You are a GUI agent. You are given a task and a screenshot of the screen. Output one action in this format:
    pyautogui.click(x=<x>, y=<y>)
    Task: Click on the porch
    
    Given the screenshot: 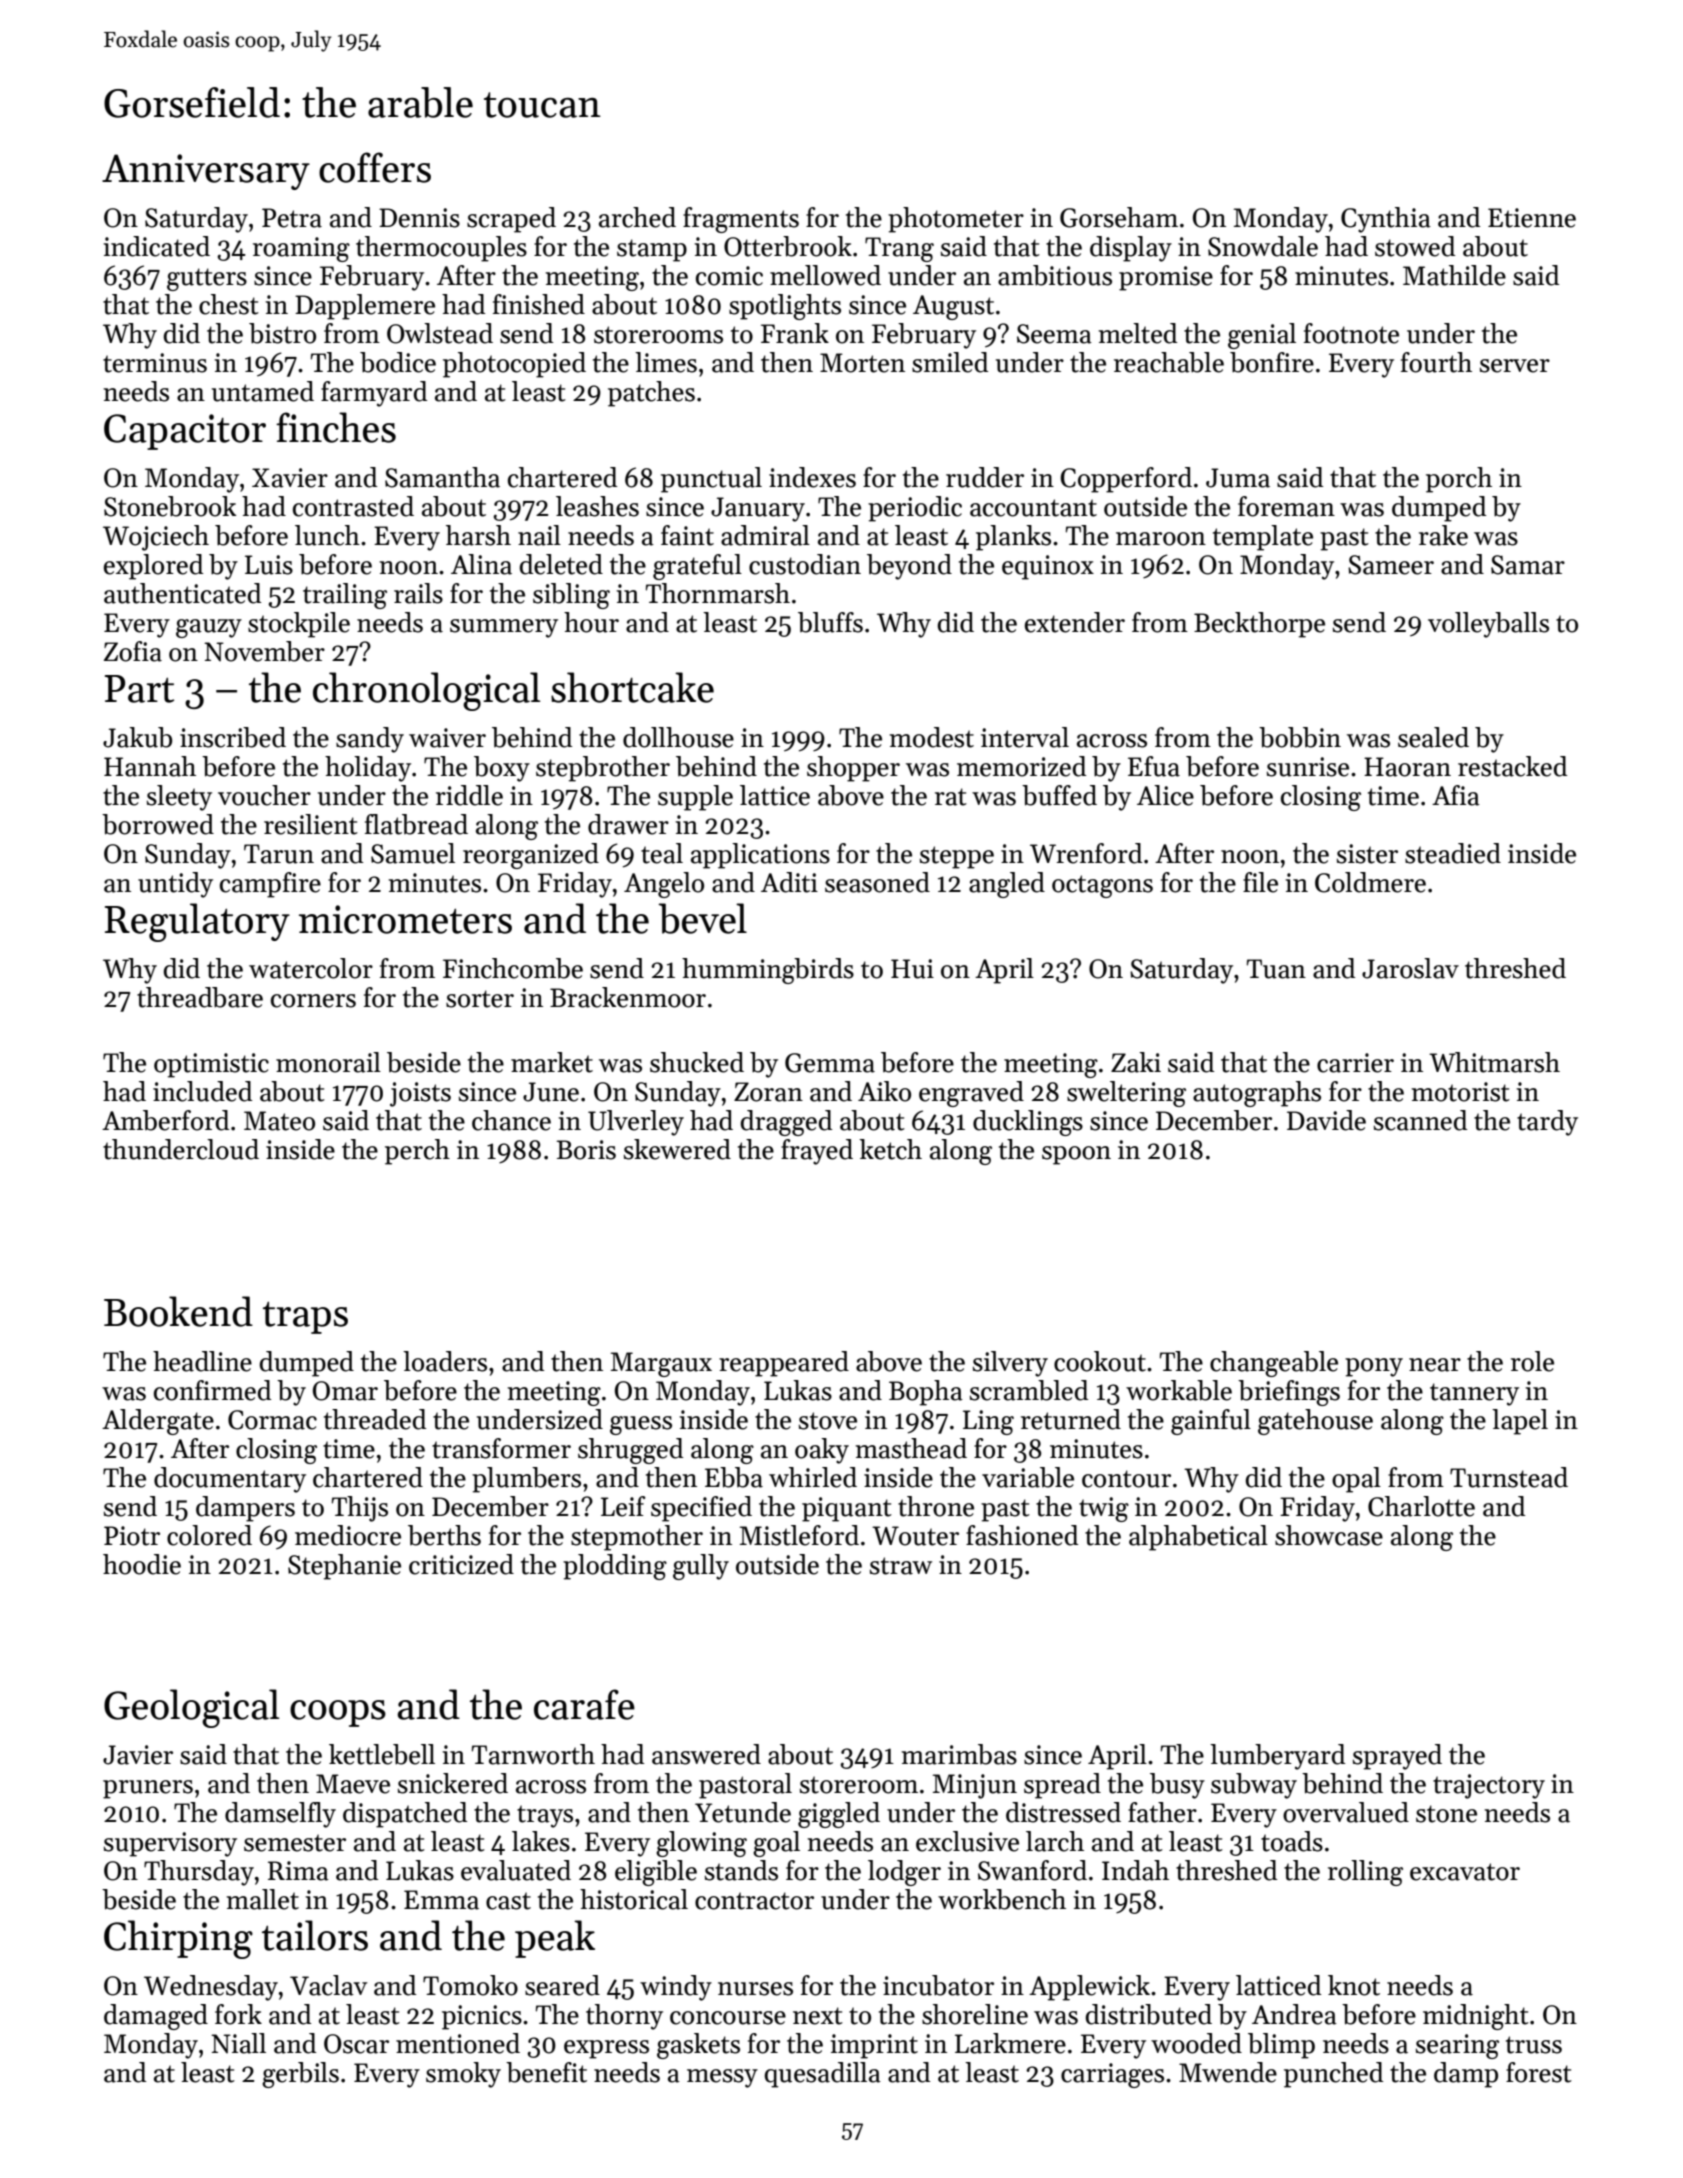 What is the action you would take?
    pyautogui.click(x=1459, y=480)
